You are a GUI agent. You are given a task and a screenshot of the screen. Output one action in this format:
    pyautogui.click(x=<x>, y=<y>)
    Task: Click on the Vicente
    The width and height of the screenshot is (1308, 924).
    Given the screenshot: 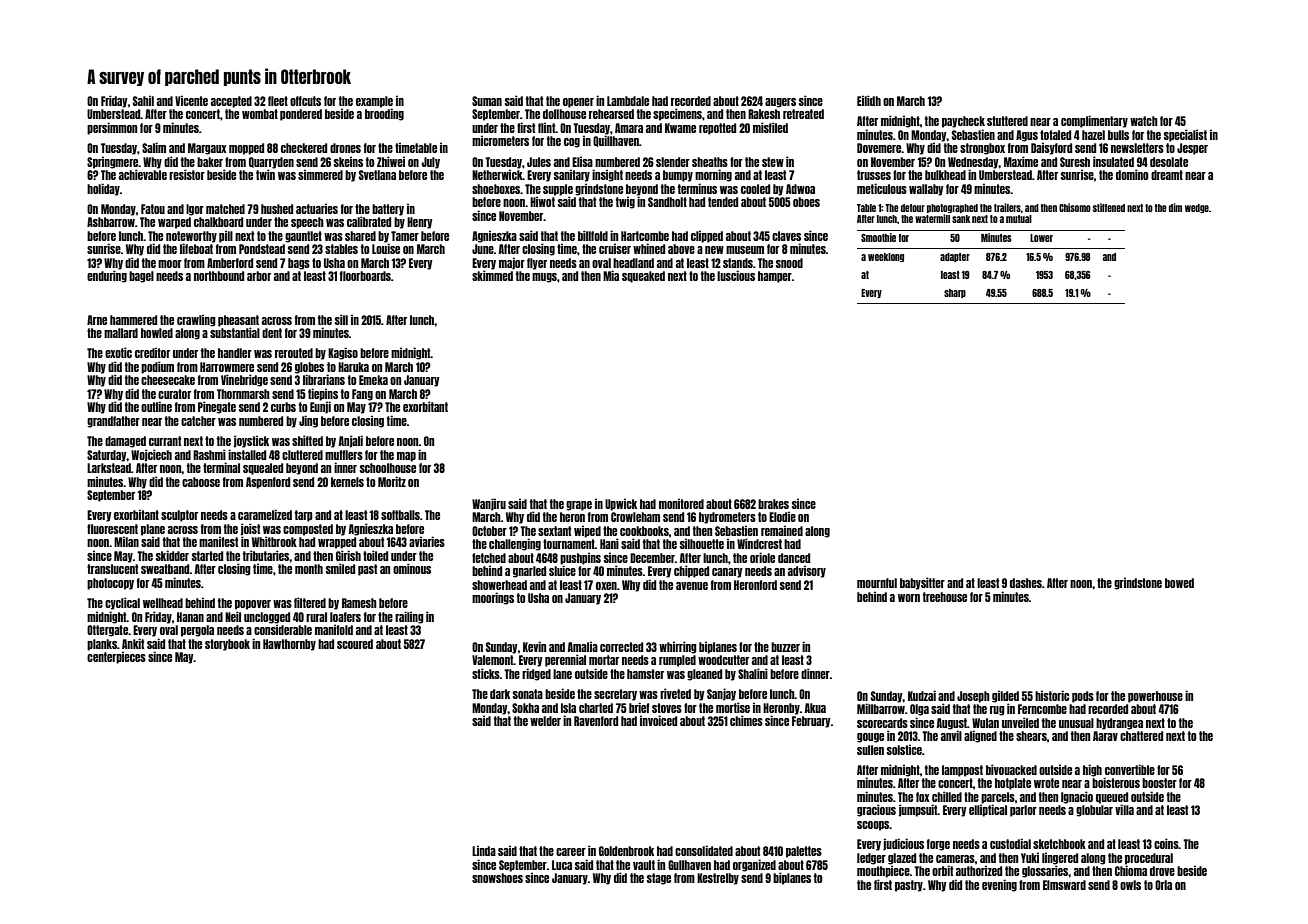 What is the action you would take?
    pyautogui.click(x=191, y=100)
